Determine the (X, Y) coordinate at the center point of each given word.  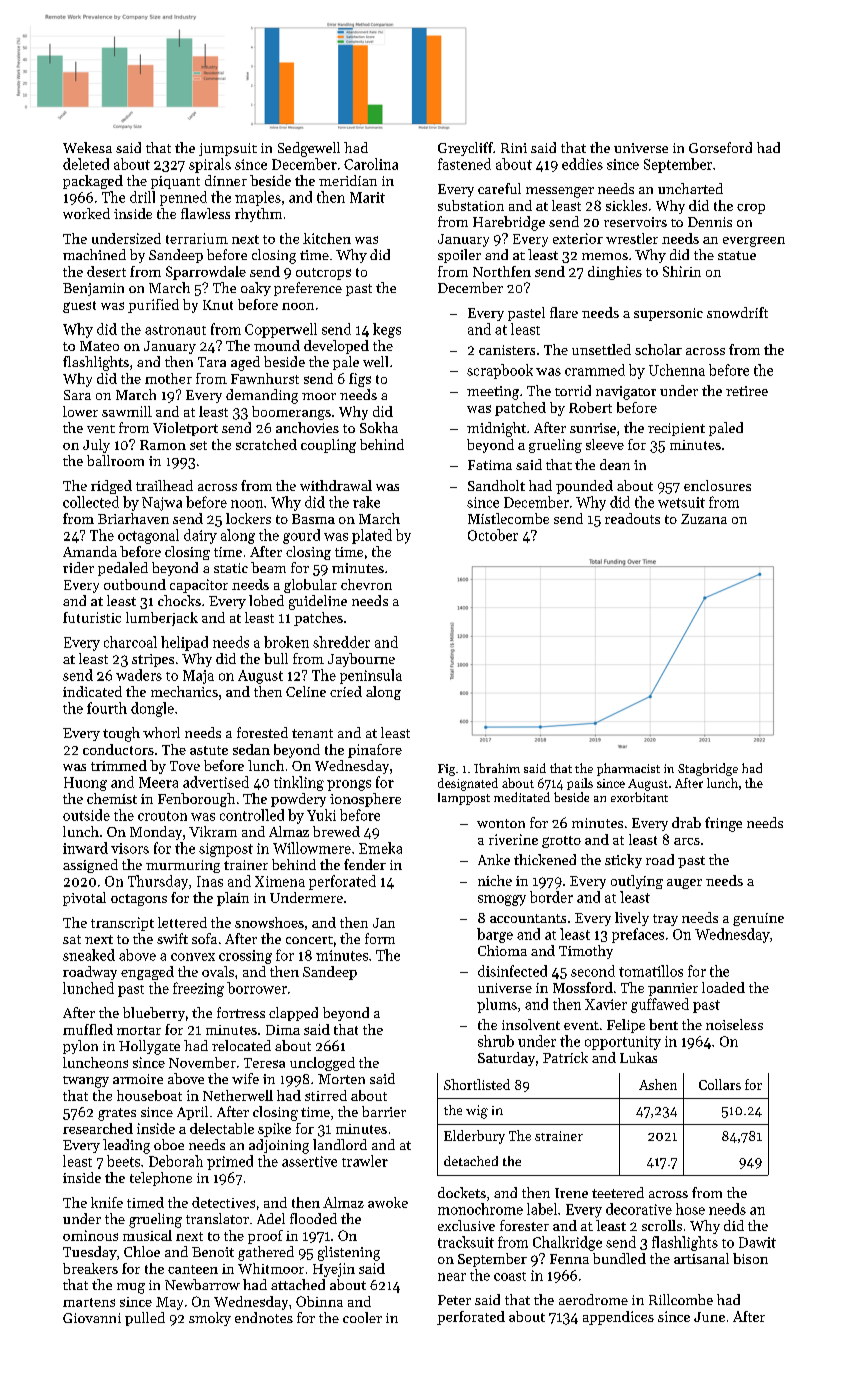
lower (80, 411)
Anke (494, 859)
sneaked (89, 955)
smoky (210, 1319)
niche (495, 880)
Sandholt (496, 485)
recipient (676, 429)
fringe (723, 824)
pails (580, 784)
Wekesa (87, 147)
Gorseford (720, 147)
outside (86, 815)
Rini (514, 148)
